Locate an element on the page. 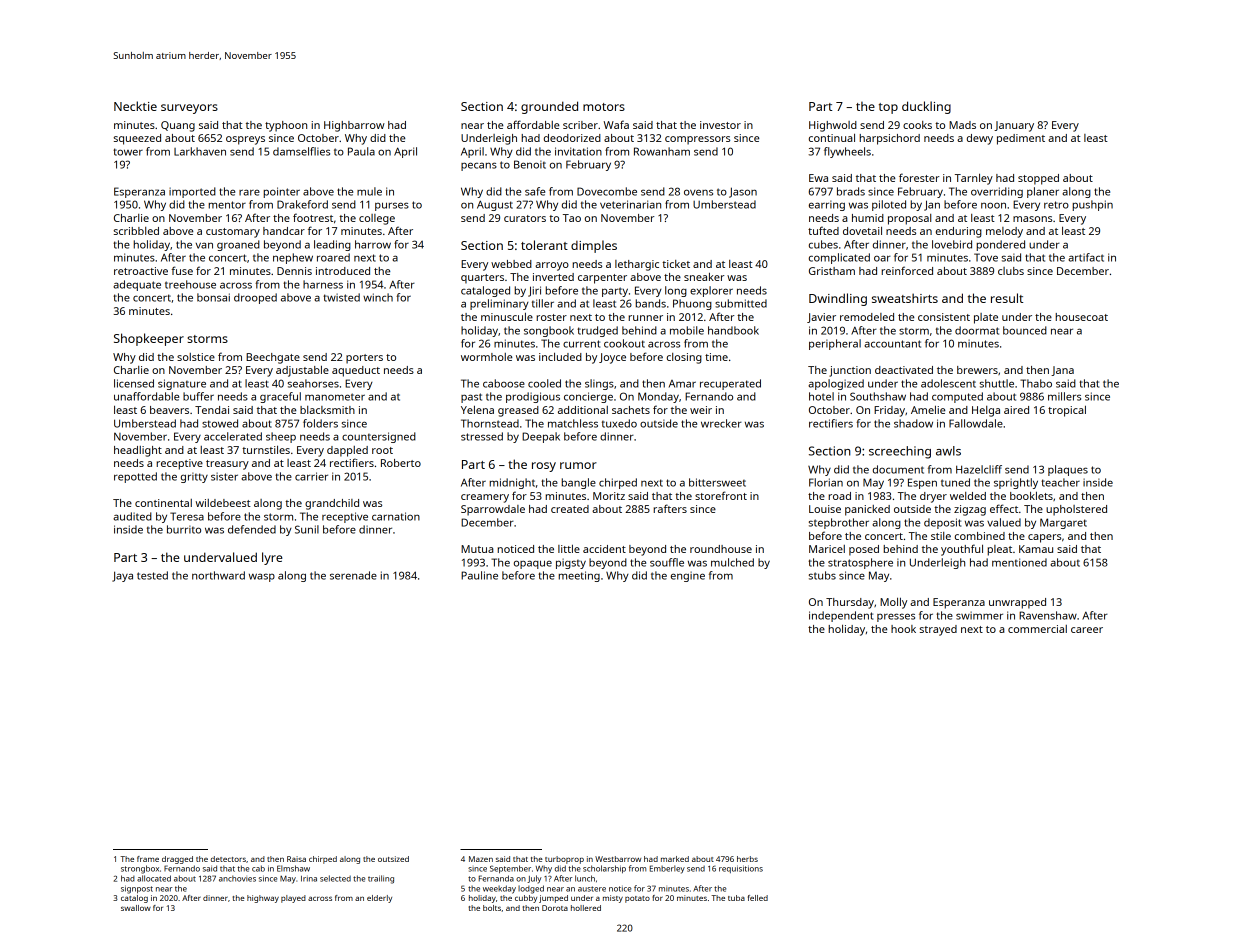 The width and height of the page is (1233, 952). Jaya is located at coordinates (122, 576).
